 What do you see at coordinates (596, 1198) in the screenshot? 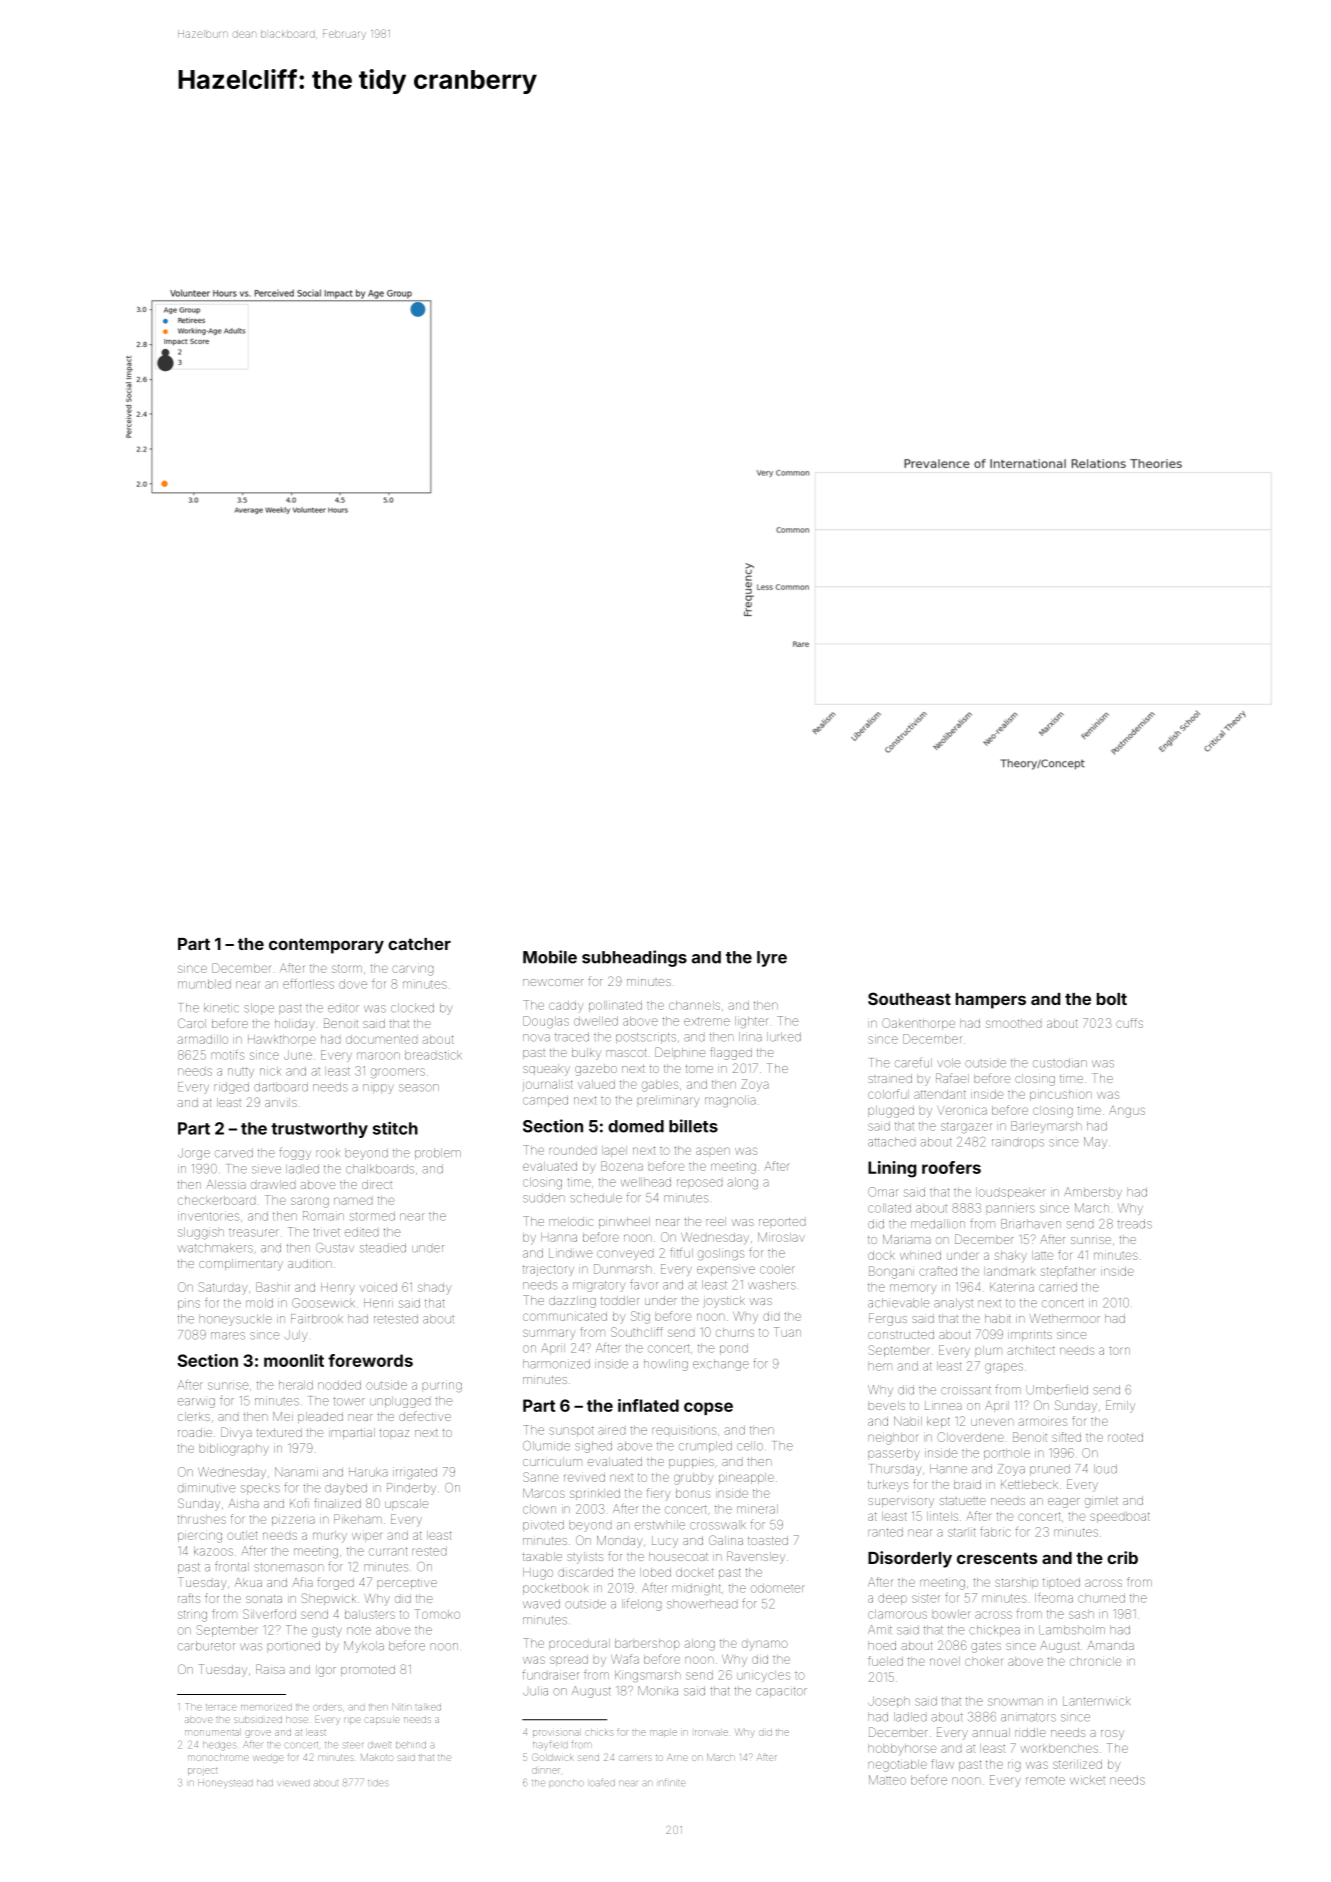
I see `schedule` at bounding box center [596, 1198].
